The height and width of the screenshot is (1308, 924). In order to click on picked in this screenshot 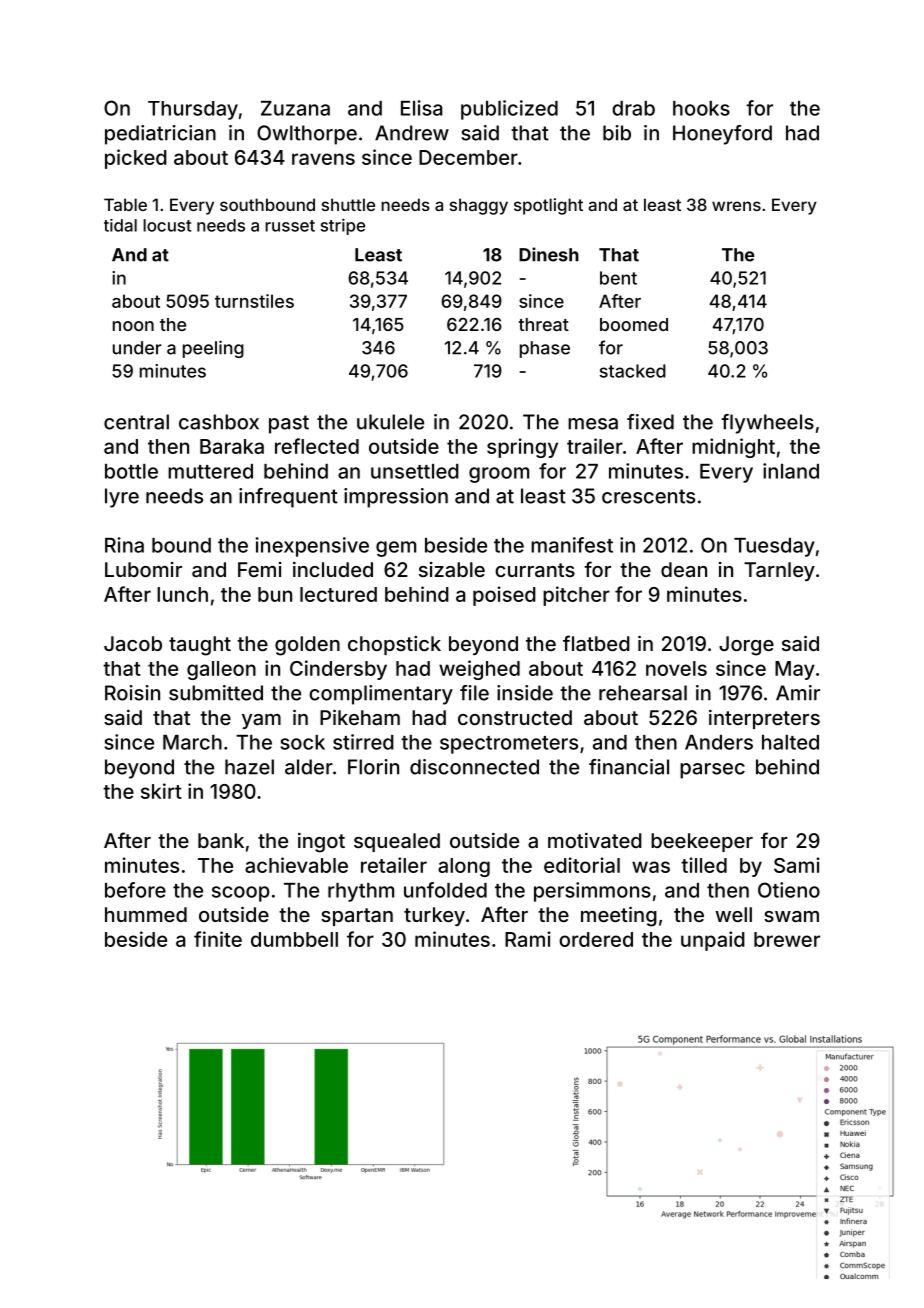, I will do `click(136, 159)`.
